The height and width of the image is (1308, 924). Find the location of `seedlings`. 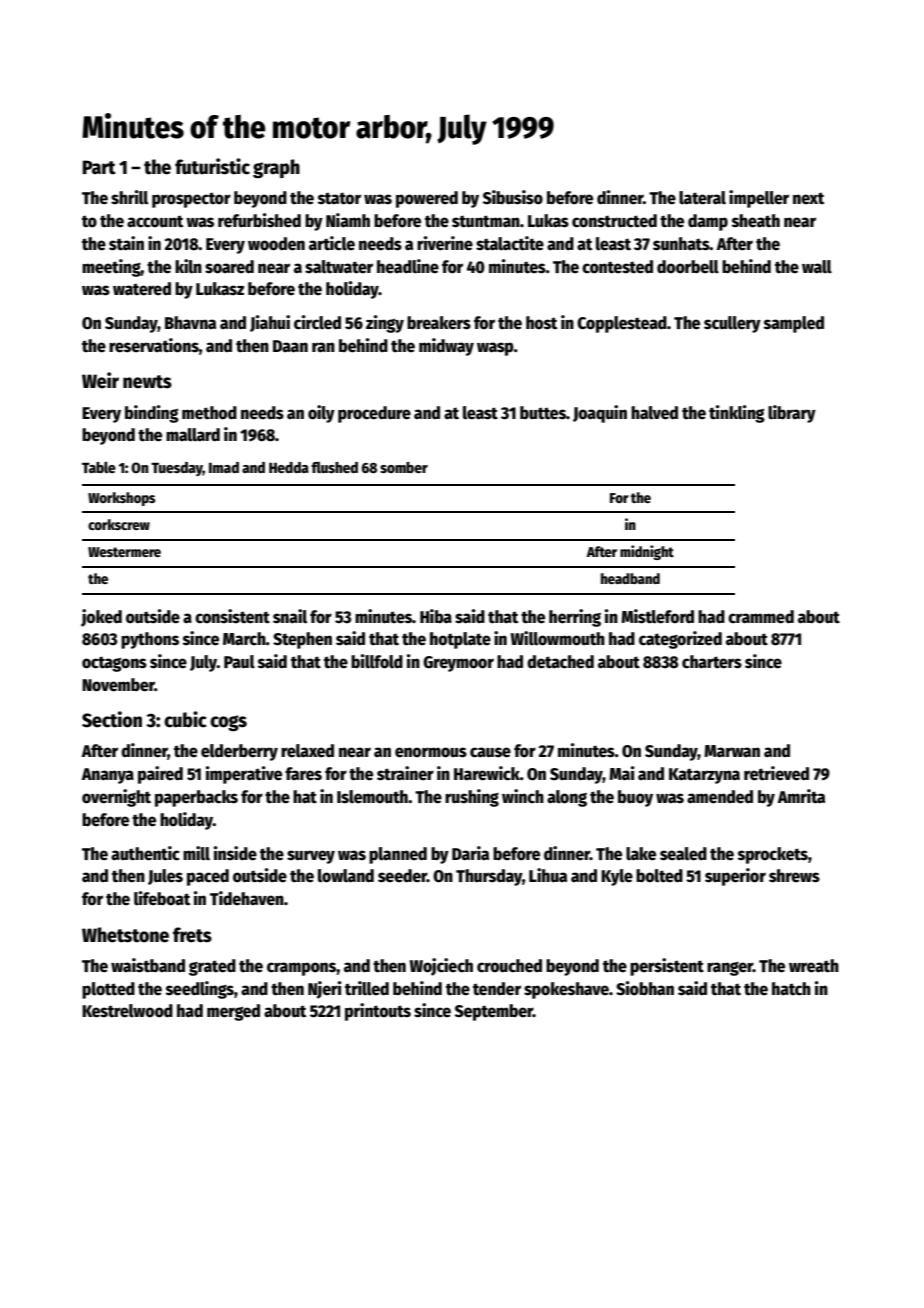

seedlings is located at coordinates (200, 990).
